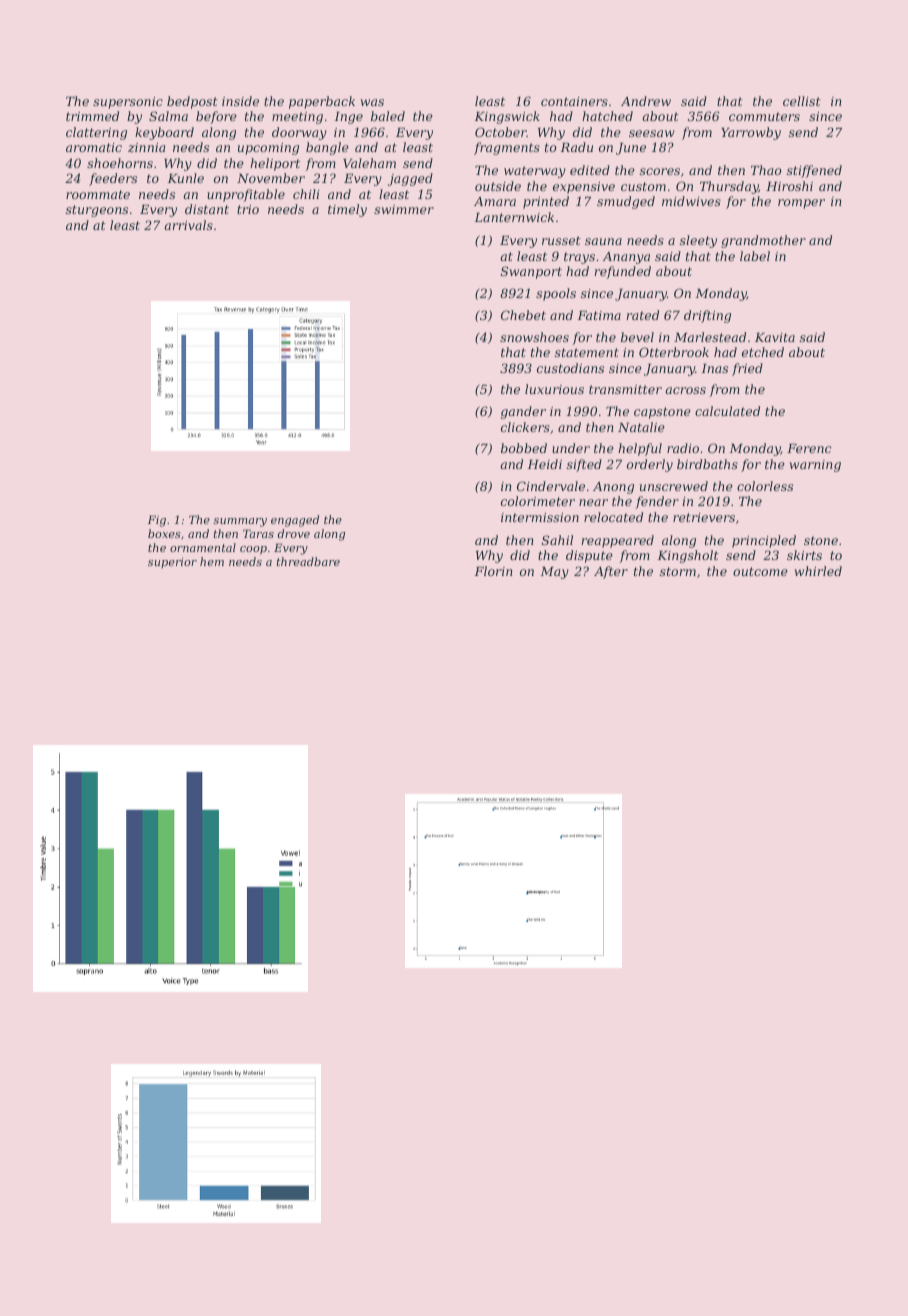 This screenshot has width=908, height=1316. What do you see at coordinates (96, 133) in the screenshot?
I see `clattering` at bounding box center [96, 133].
